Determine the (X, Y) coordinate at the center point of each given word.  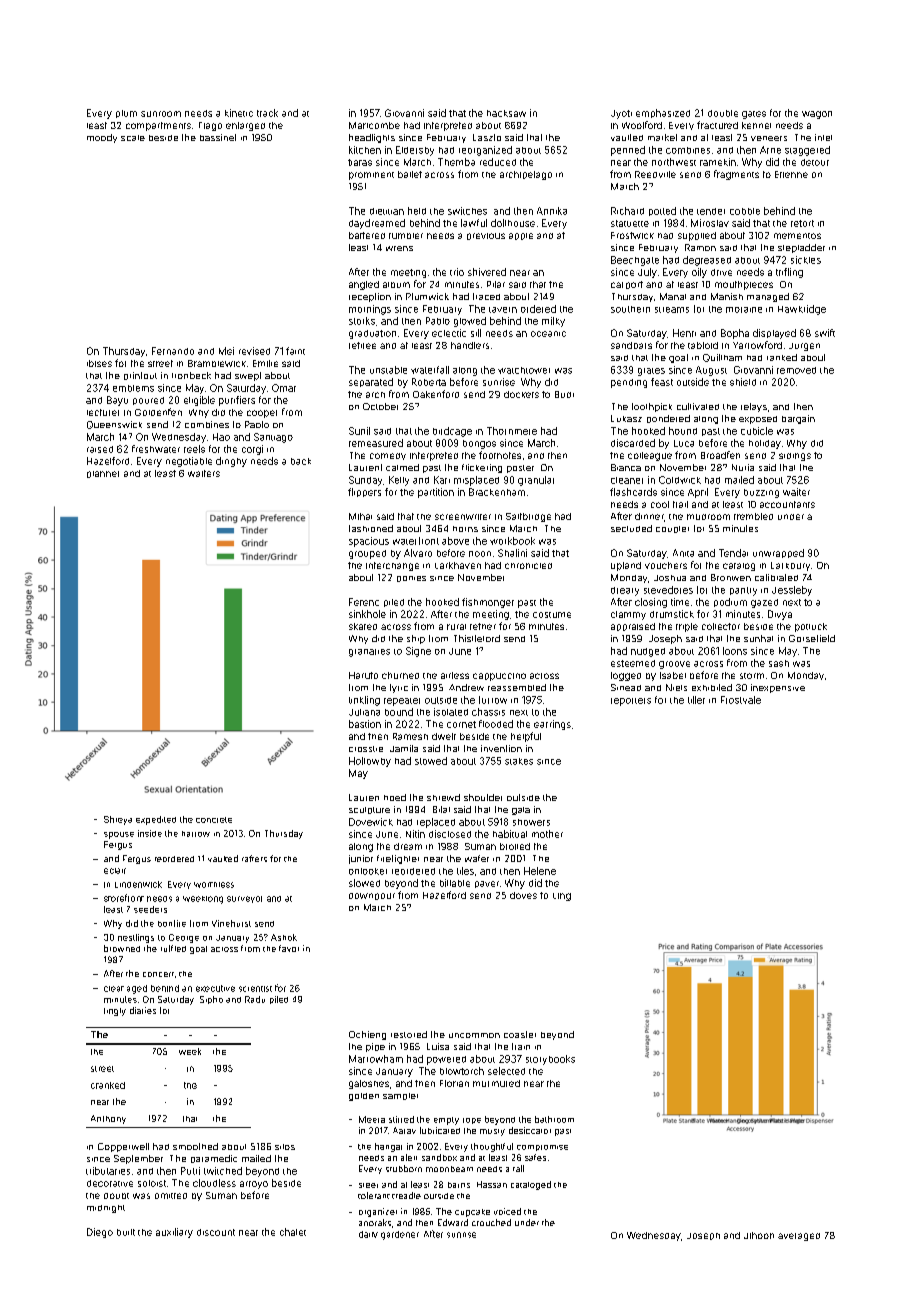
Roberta (429, 382)
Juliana (364, 712)
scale (133, 138)
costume (552, 615)
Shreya (118, 820)
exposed (758, 420)
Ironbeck (191, 375)
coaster (520, 1034)
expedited (156, 820)
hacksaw (506, 113)
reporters (631, 702)
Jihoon (759, 1235)
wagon (817, 115)
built (126, 1232)
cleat (114, 989)
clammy (628, 615)
